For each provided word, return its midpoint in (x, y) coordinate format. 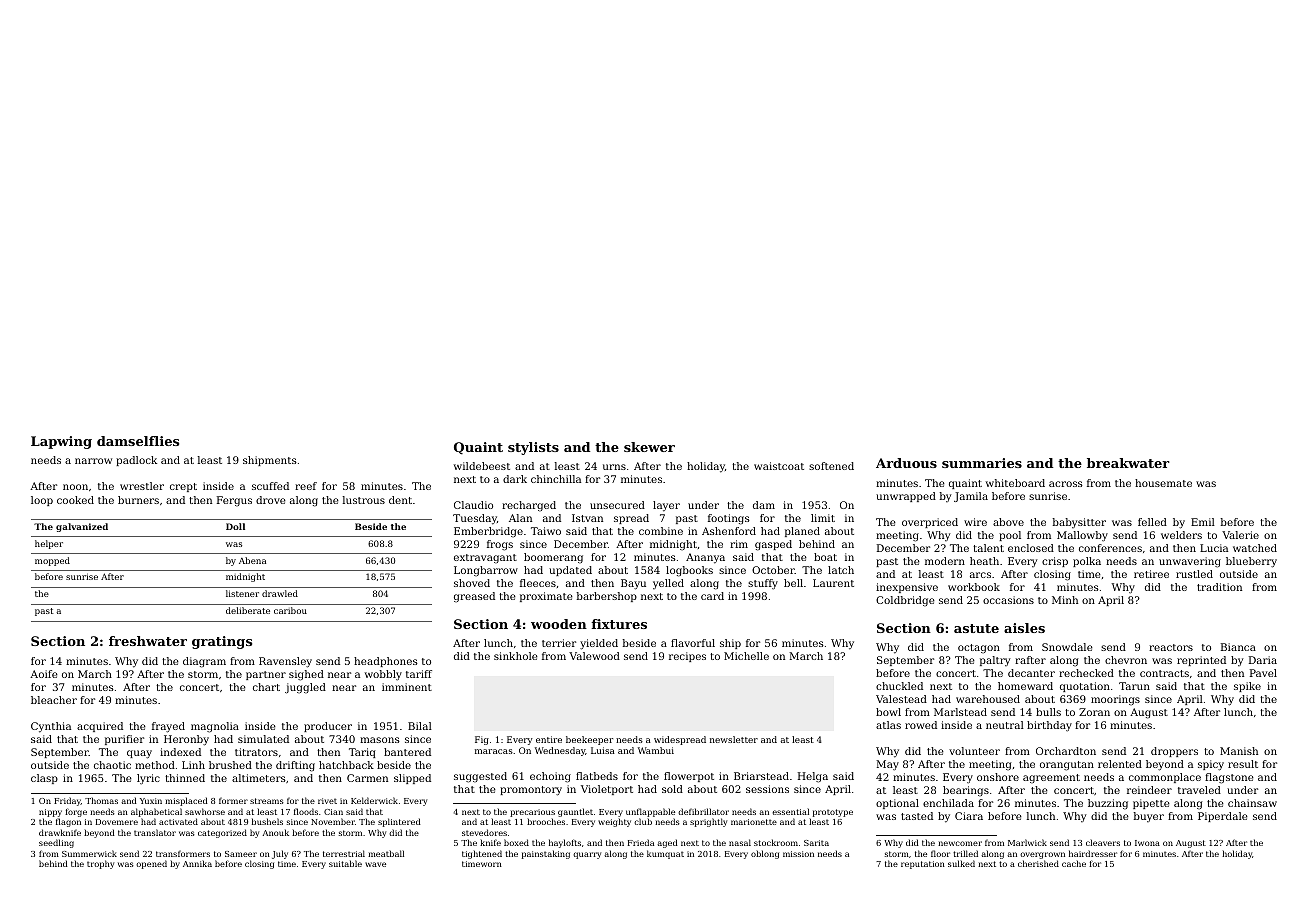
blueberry (1251, 562)
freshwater (148, 641)
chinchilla (556, 479)
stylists (533, 448)
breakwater (1128, 463)
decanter (1031, 673)
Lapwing (61, 442)
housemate (1163, 483)
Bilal (420, 726)
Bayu (633, 584)
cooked (75, 500)
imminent (407, 687)
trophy (100, 864)
